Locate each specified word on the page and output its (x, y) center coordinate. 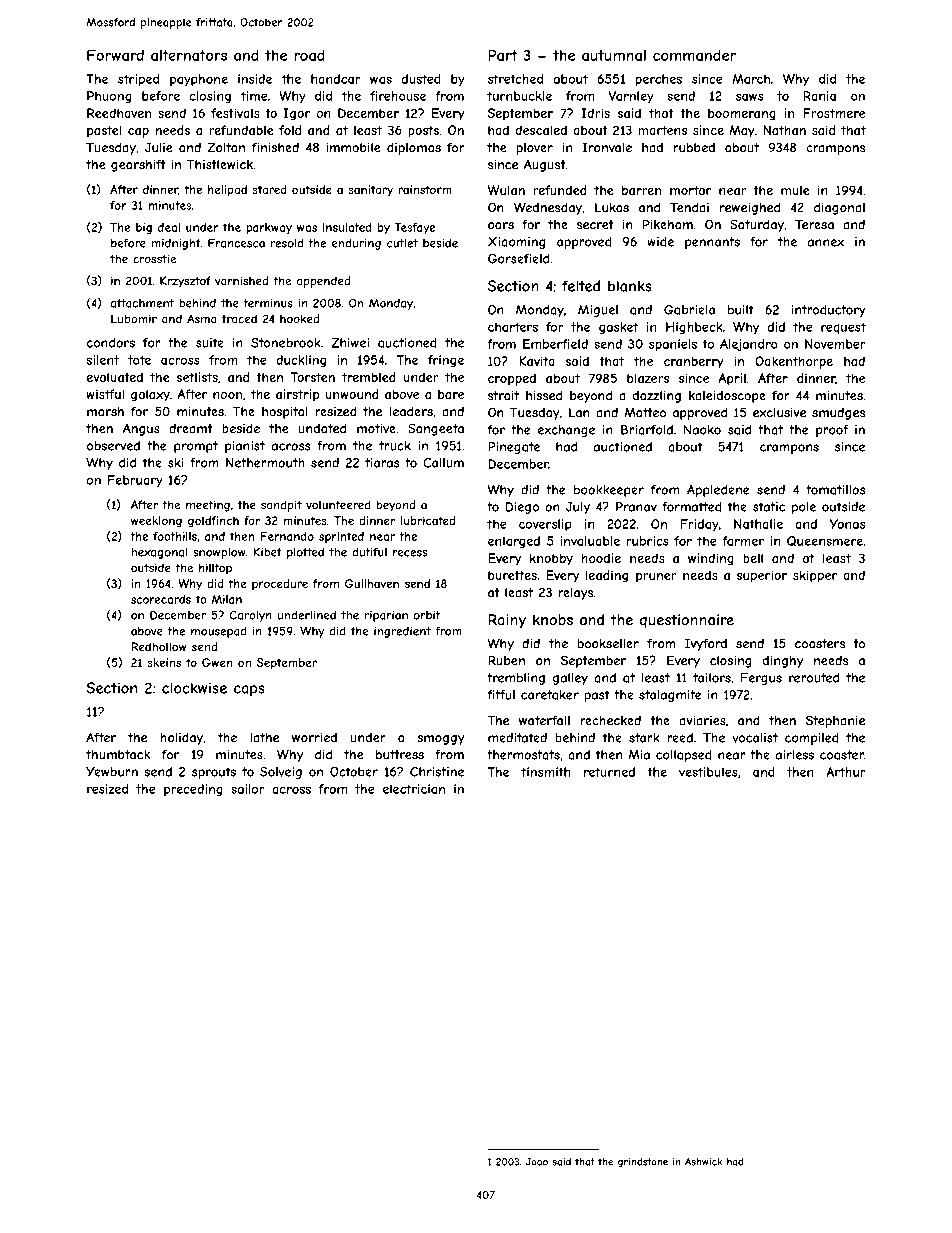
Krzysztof (185, 282)
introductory (829, 311)
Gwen (217, 662)
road (309, 55)
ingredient (402, 632)
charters (513, 327)
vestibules (708, 772)
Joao (537, 1162)
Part (502, 55)
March (751, 79)
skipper (815, 576)
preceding (193, 790)
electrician (414, 789)
